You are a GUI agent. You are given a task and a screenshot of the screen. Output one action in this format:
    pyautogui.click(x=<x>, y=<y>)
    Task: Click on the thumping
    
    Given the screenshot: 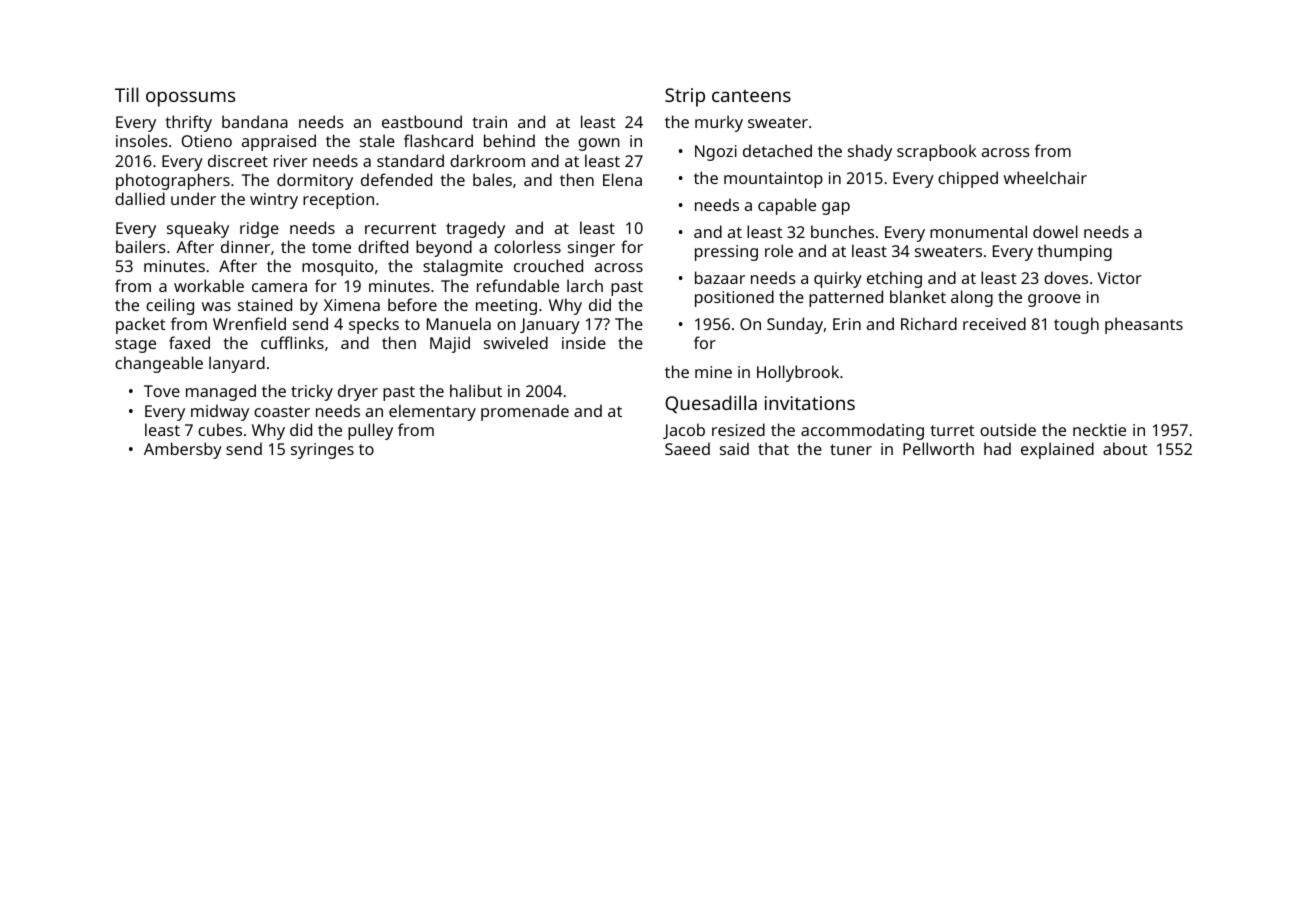 What is the action you would take?
    pyautogui.click(x=1075, y=252)
